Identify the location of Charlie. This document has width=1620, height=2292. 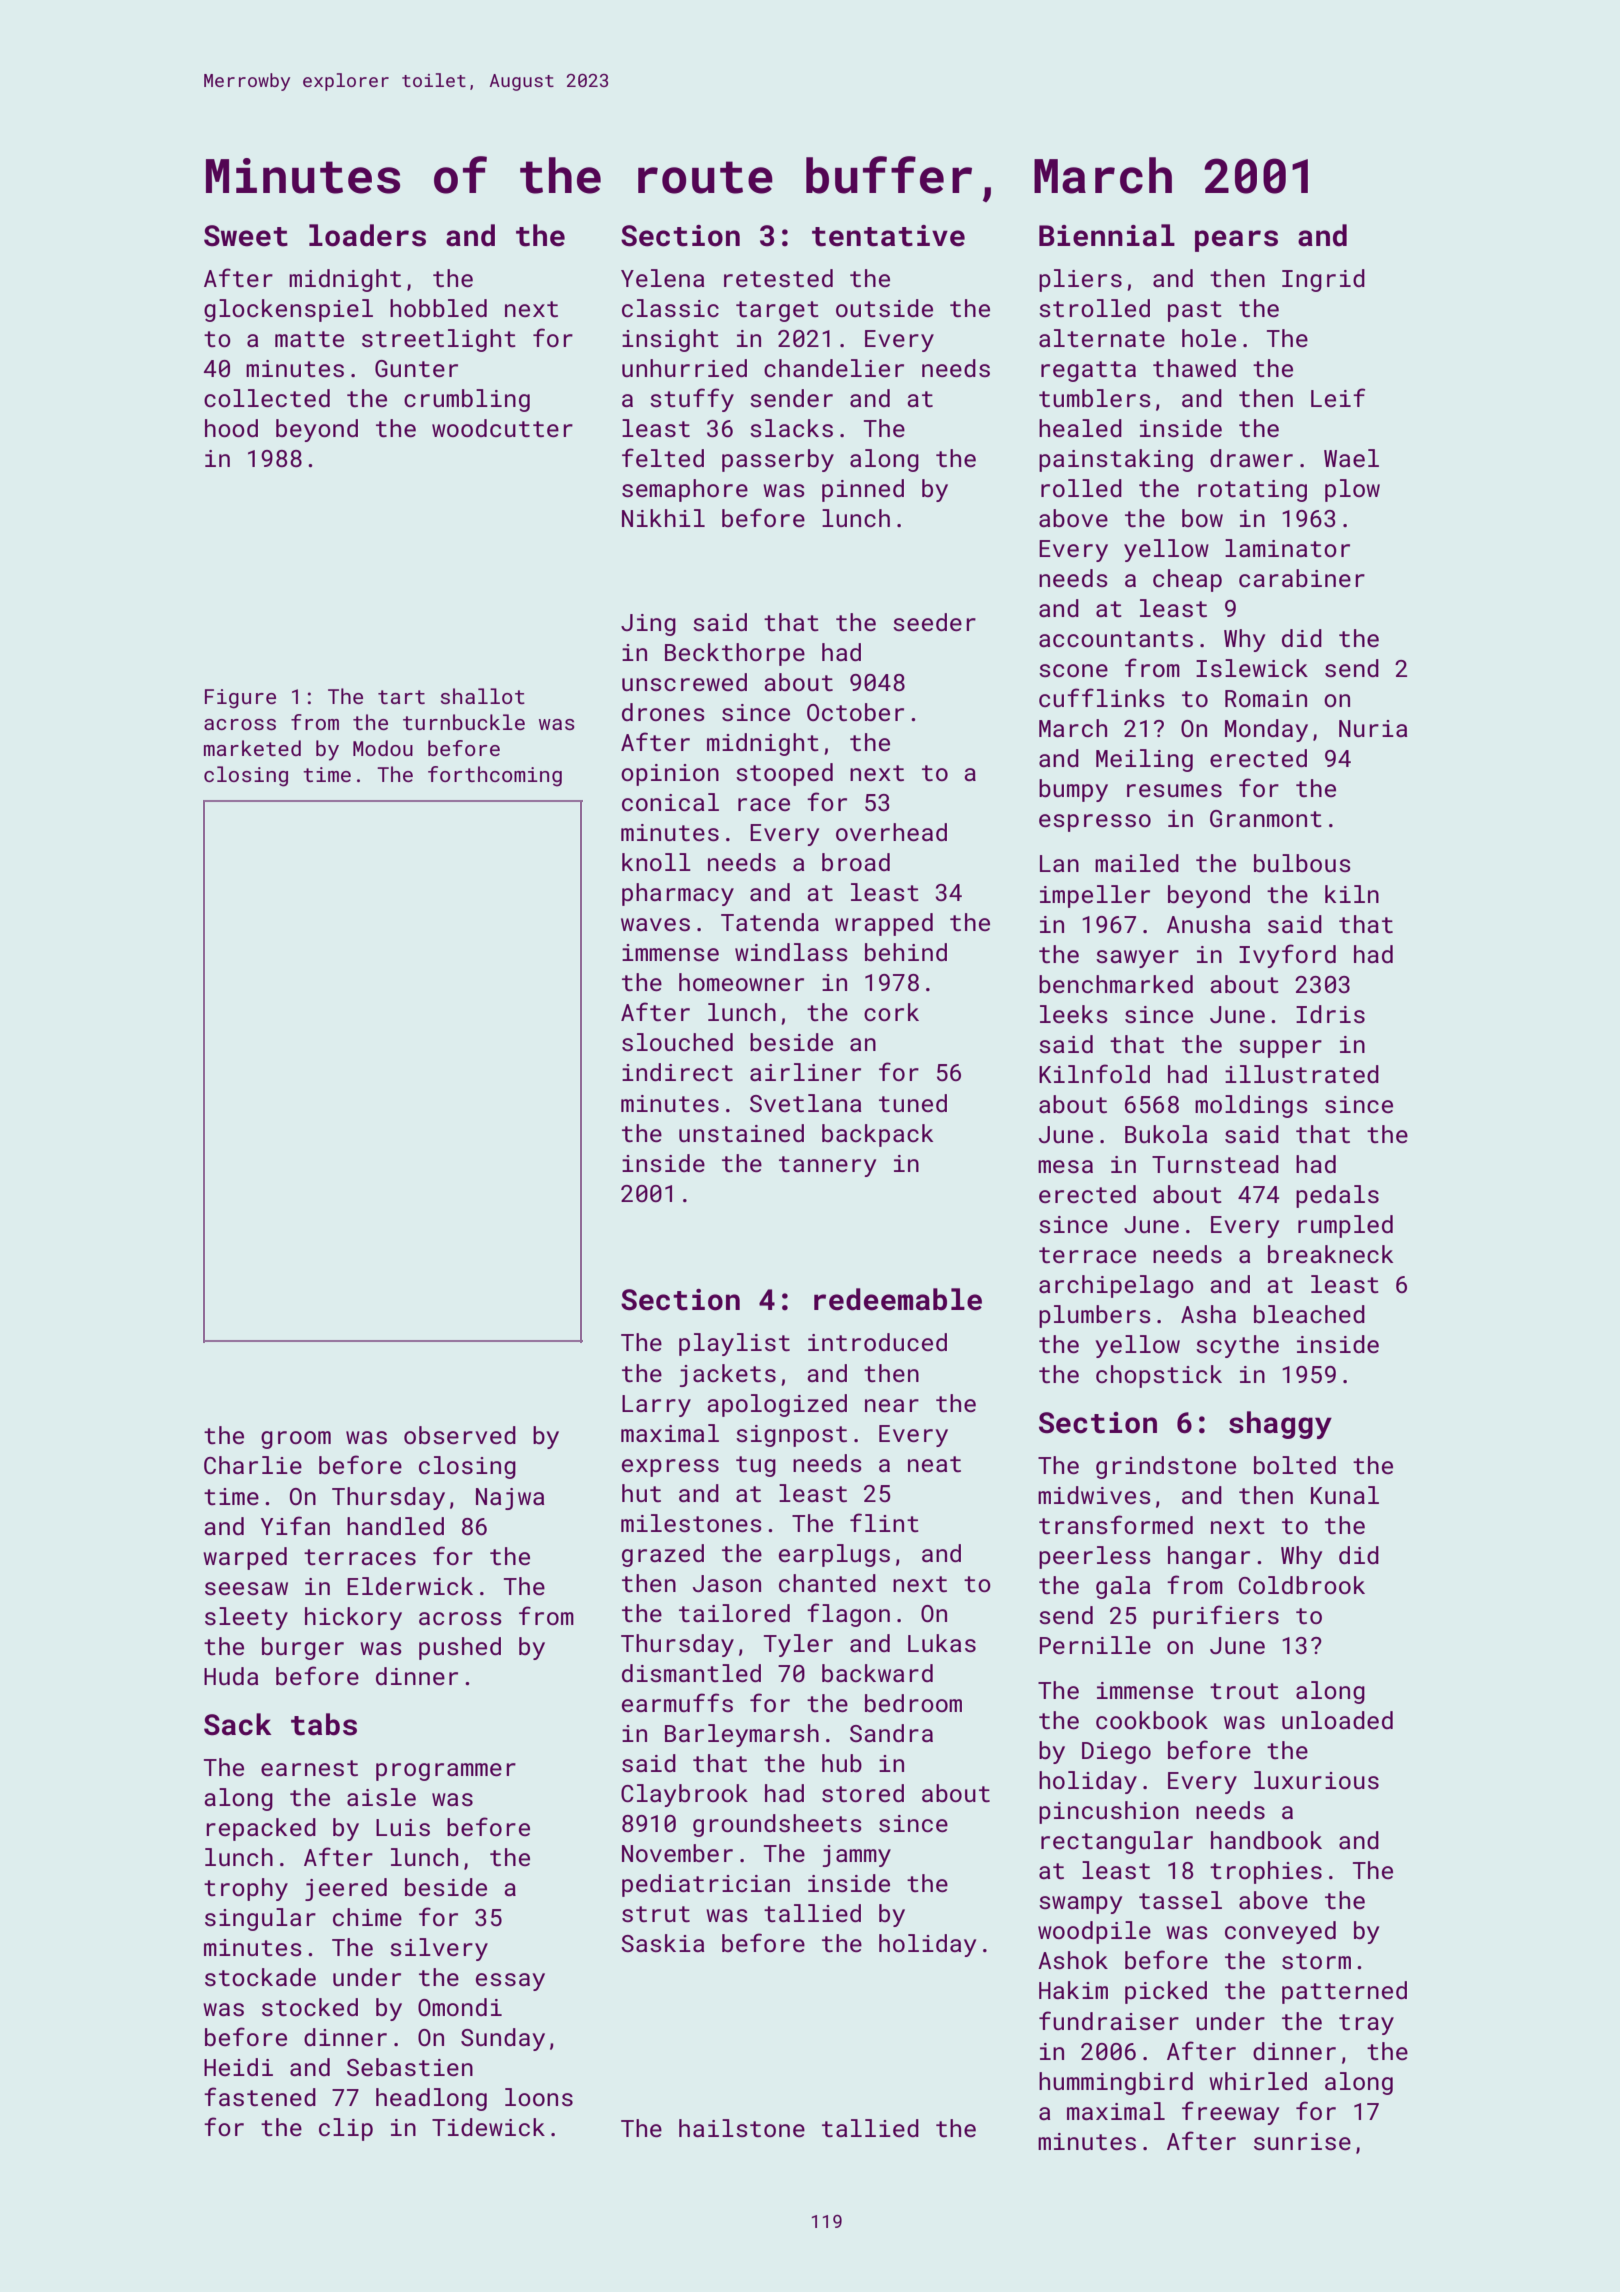
(253, 1465).
